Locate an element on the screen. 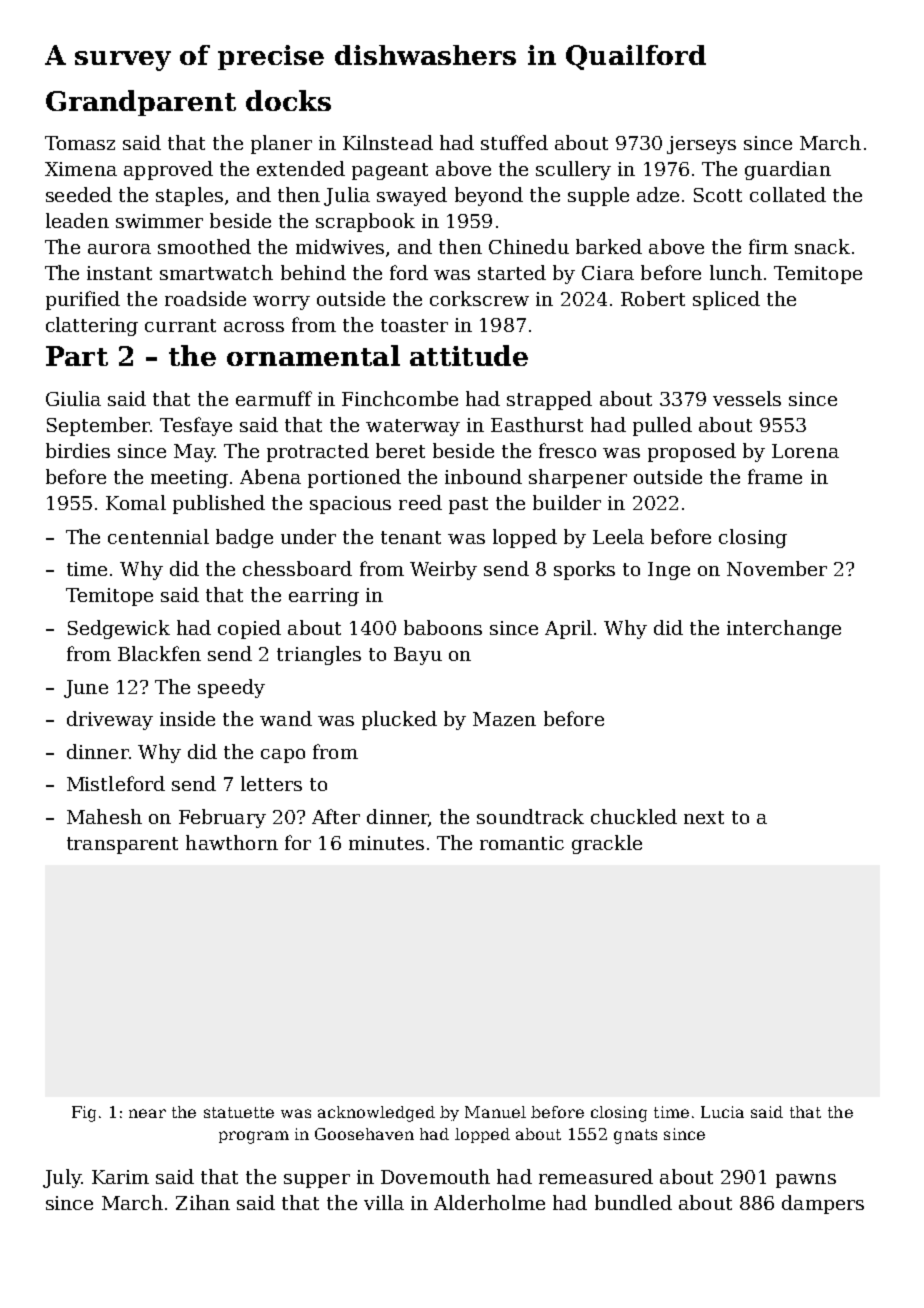  Sedgewick is located at coordinates (119, 629).
